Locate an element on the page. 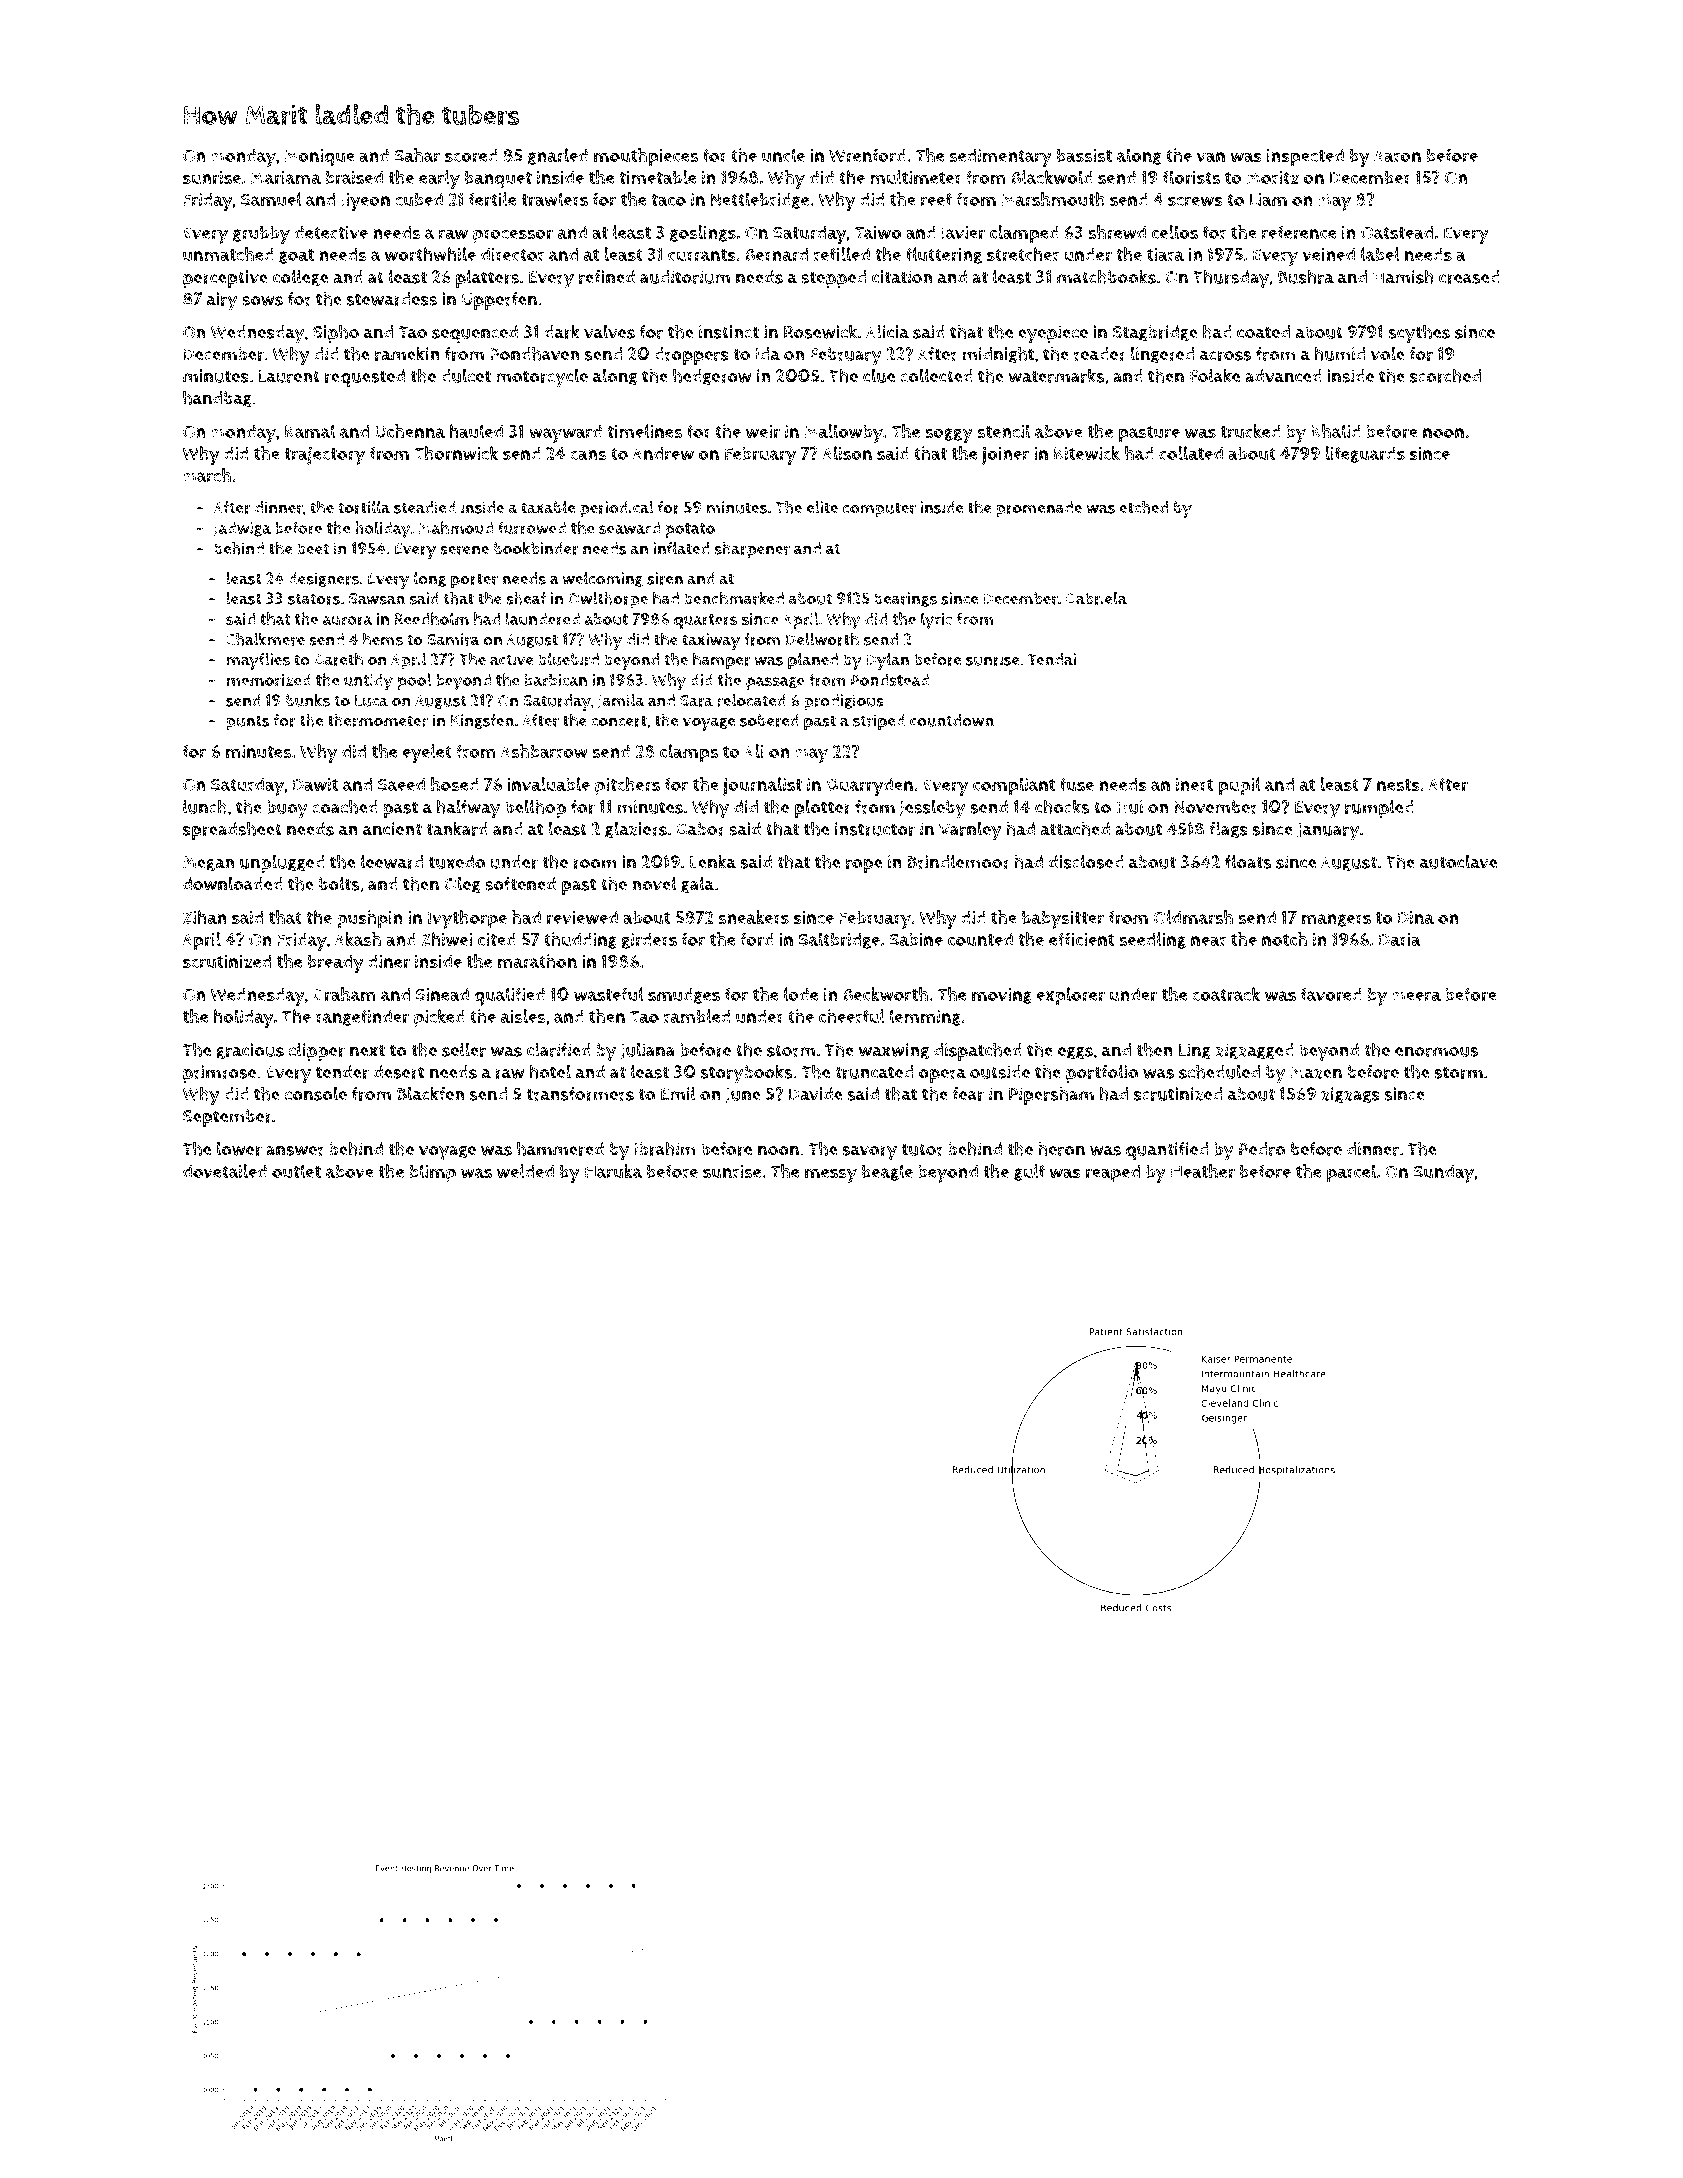 The image size is (1683, 2178). primrose is located at coordinates (219, 1074).
